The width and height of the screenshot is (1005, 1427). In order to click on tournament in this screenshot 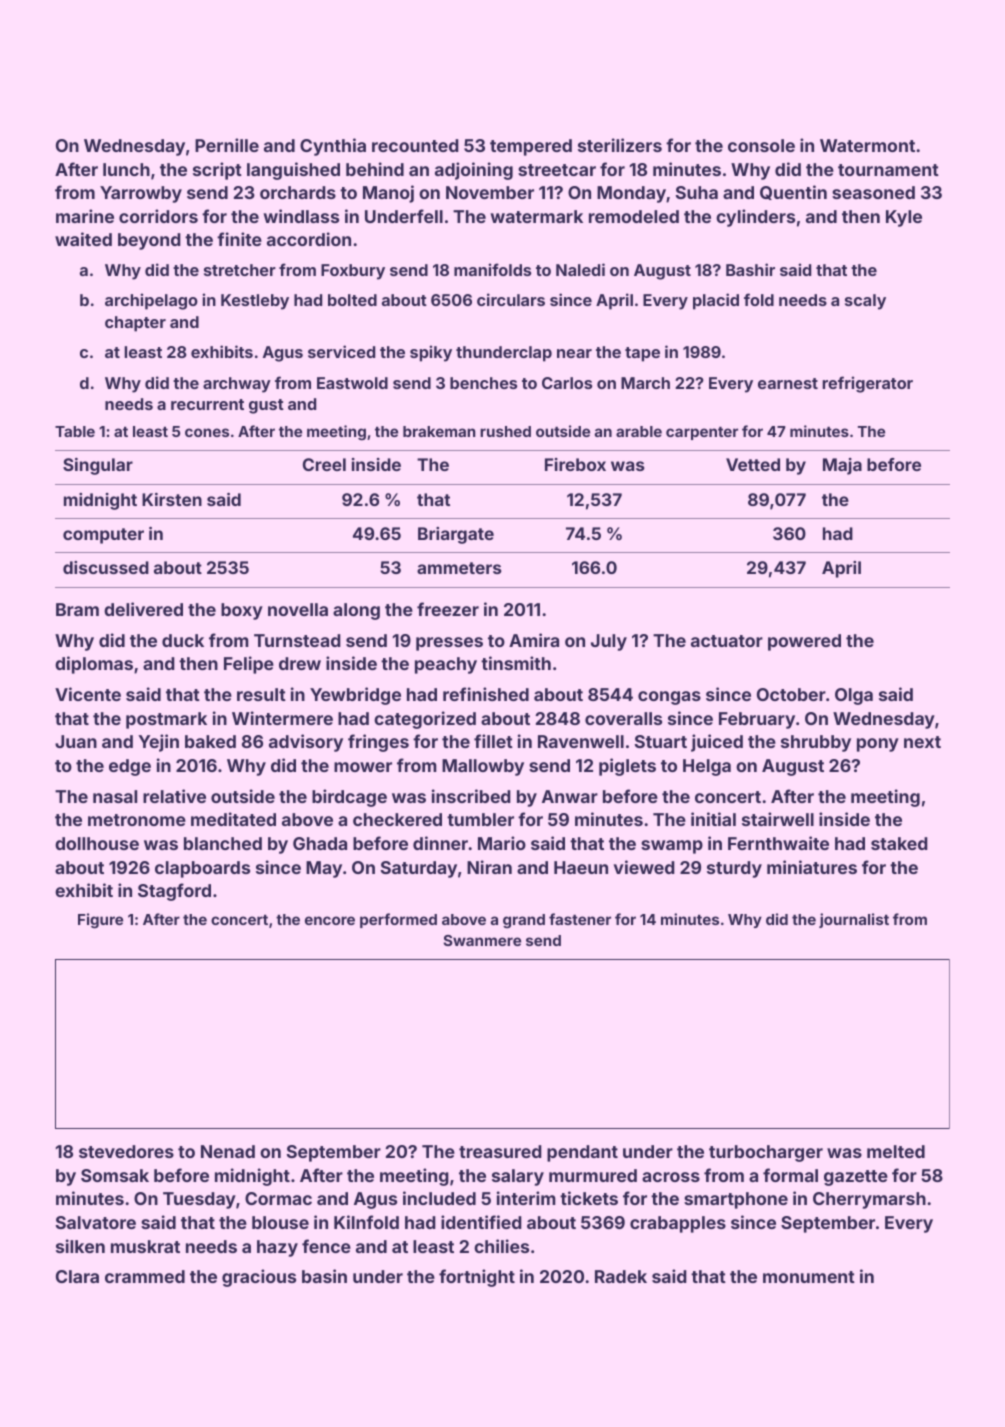, I will do `click(888, 170)`.
